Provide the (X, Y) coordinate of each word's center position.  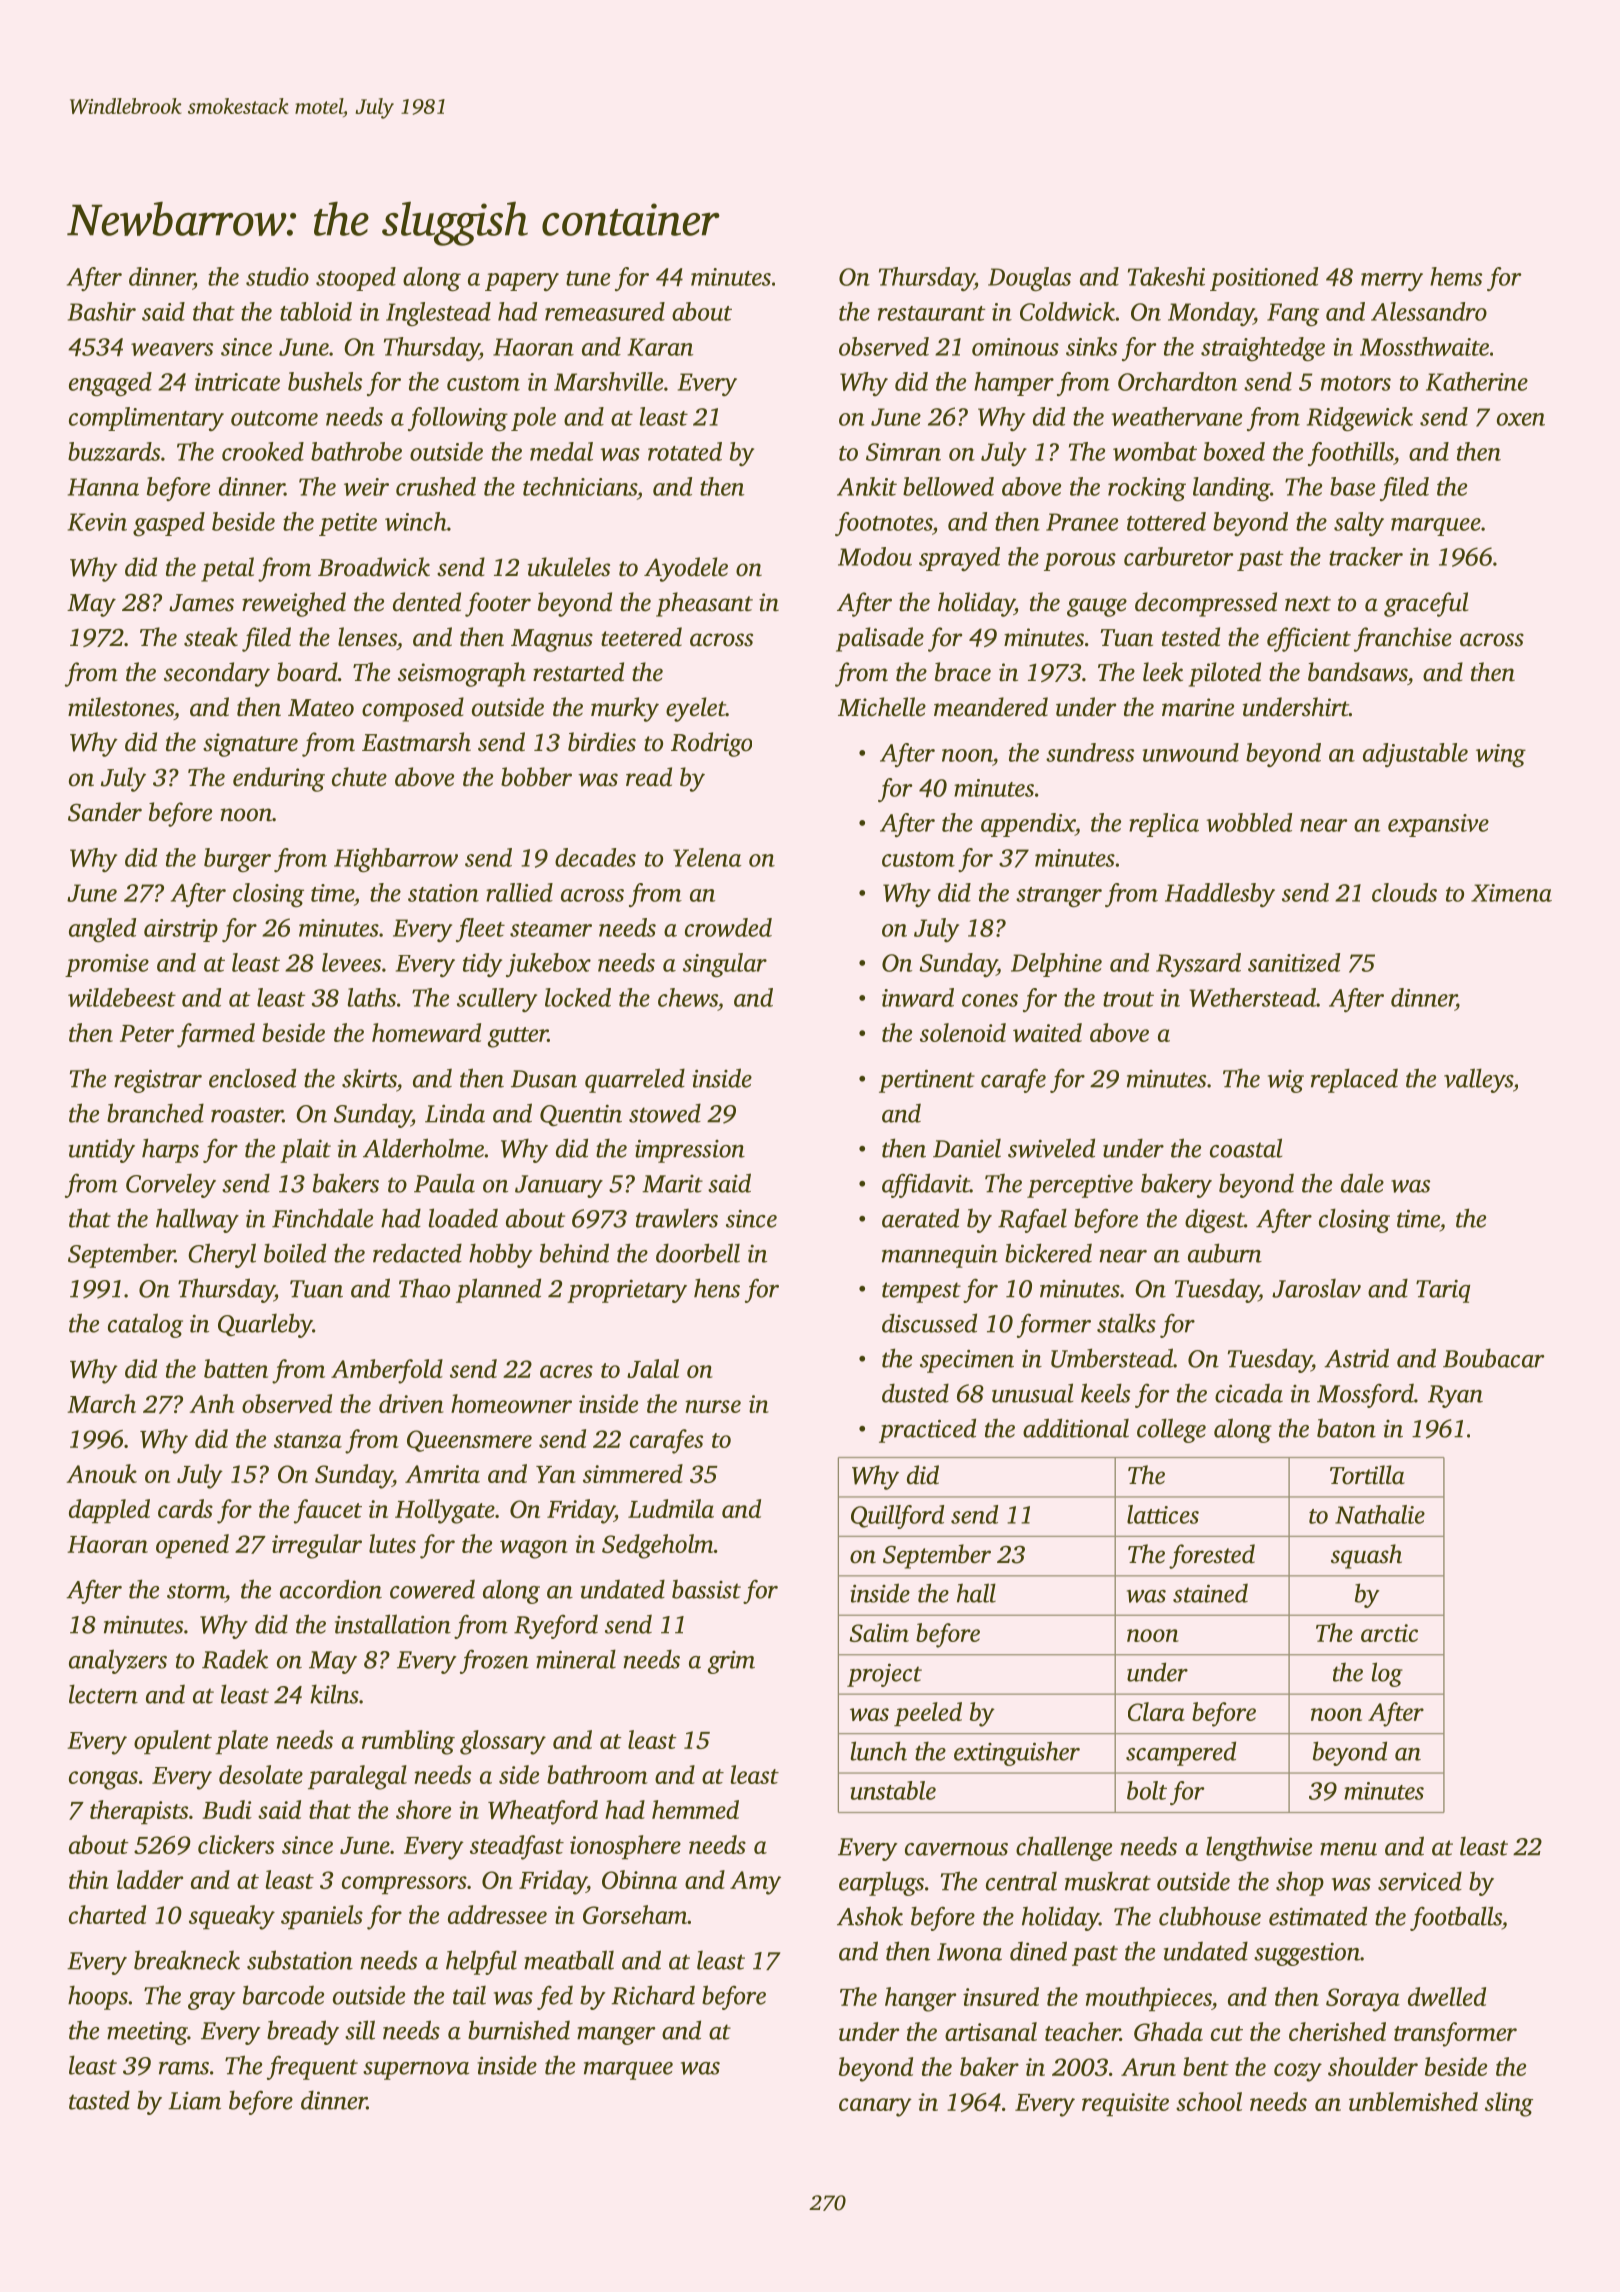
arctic (1389, 1633)
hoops (98, 1997)
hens (717, 1288)
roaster (247, 1115)
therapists (139, 1812)
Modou (875, 556)
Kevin (97, 522)
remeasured (605, 311)
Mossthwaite (1424, 346)
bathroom (597, 1774)
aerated (920, 1218)
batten (236, 1368)
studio (277, 276)
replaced (1354, 1080)
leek (1163, 672)
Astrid (1356, 1358)
